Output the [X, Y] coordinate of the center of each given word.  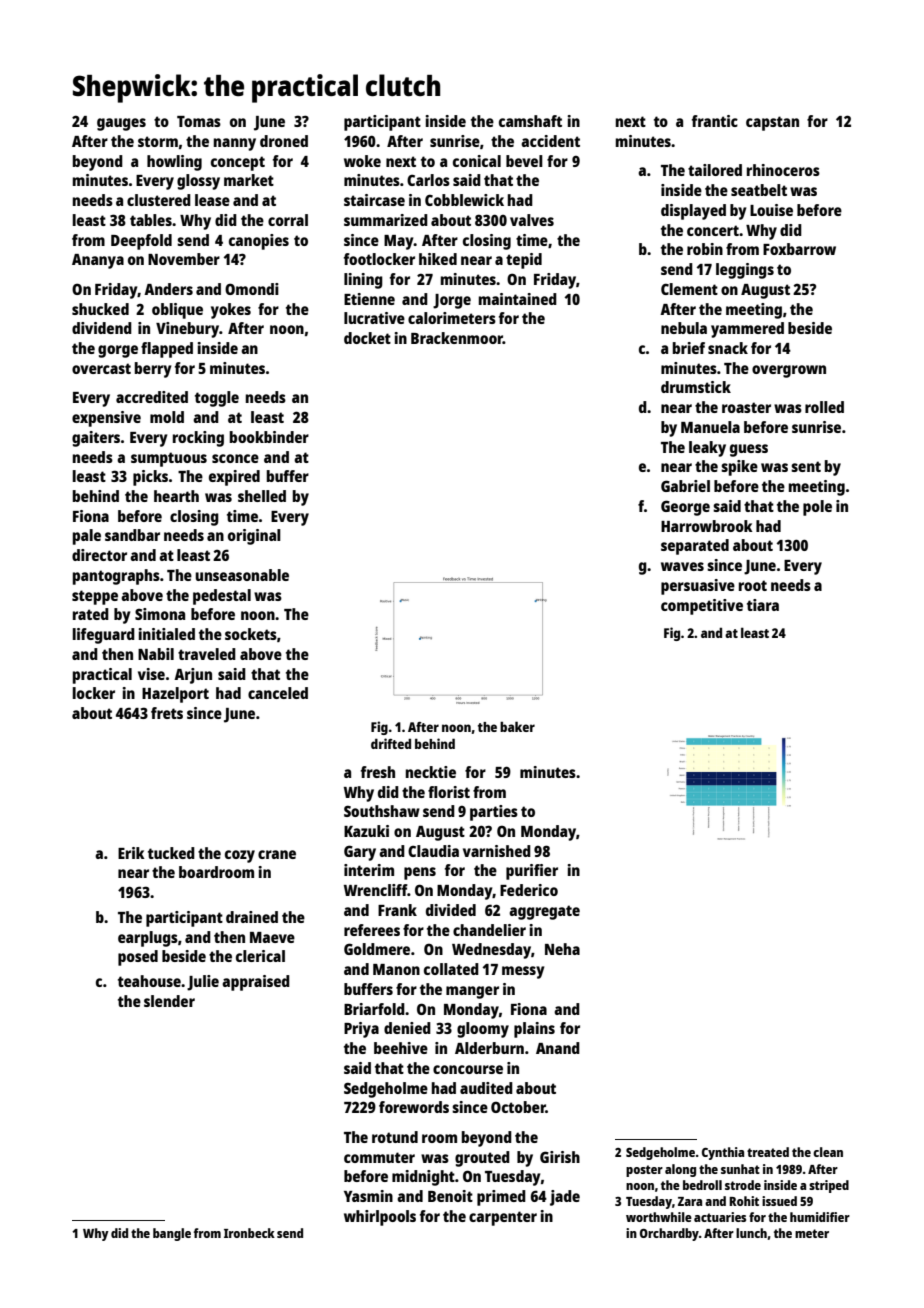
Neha [562, 949]
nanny [235, 144]
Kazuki [366, 831]
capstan [772, 123]
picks [150, 478]
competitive [702, 607]
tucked [171, 853]
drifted [391, 743]
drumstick [696, 387]
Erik [131, 853]
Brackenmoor [457, 338]
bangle [172, 1234]
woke [362, 161]
